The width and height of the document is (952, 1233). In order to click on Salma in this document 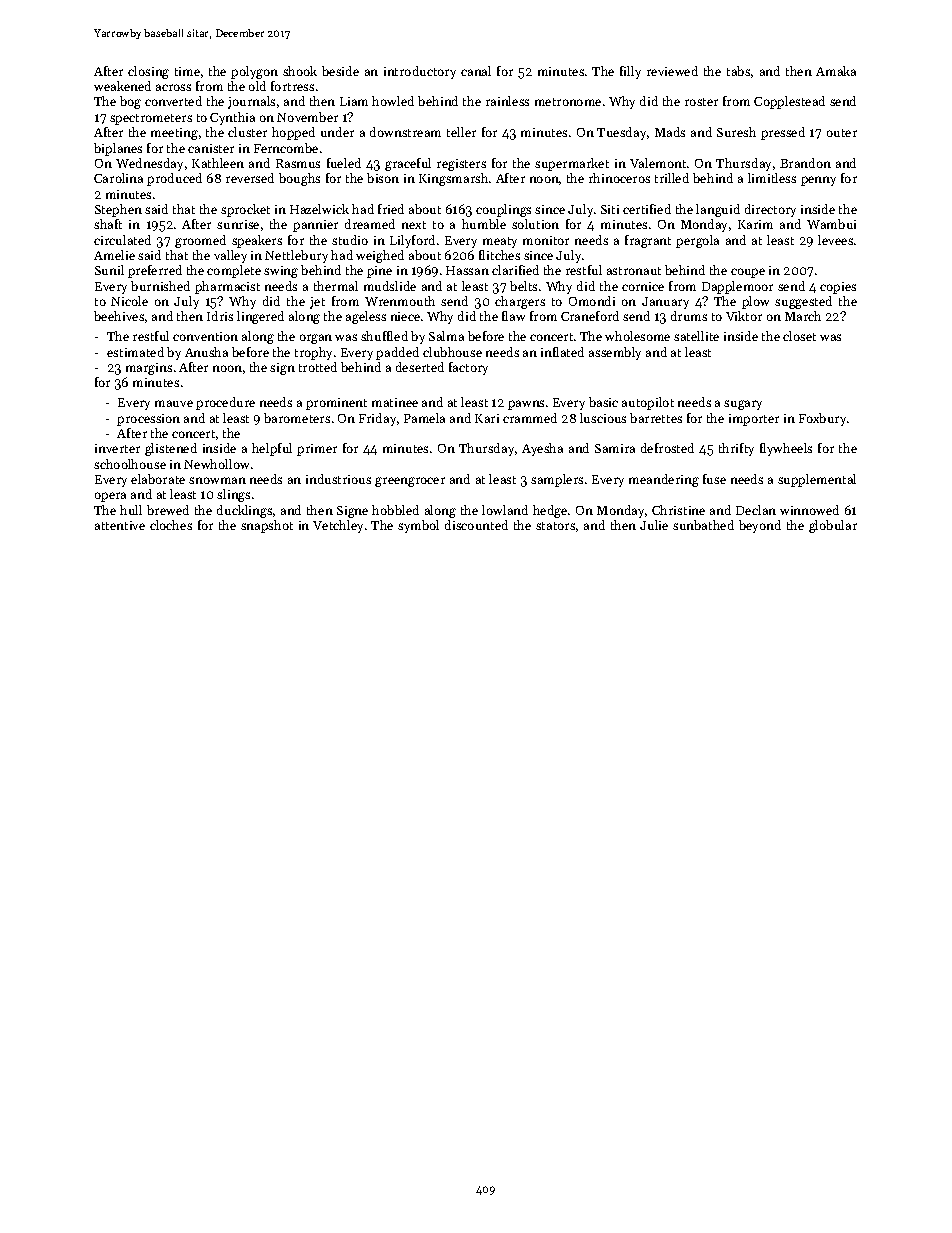, I will do `click(446, 336)`.
